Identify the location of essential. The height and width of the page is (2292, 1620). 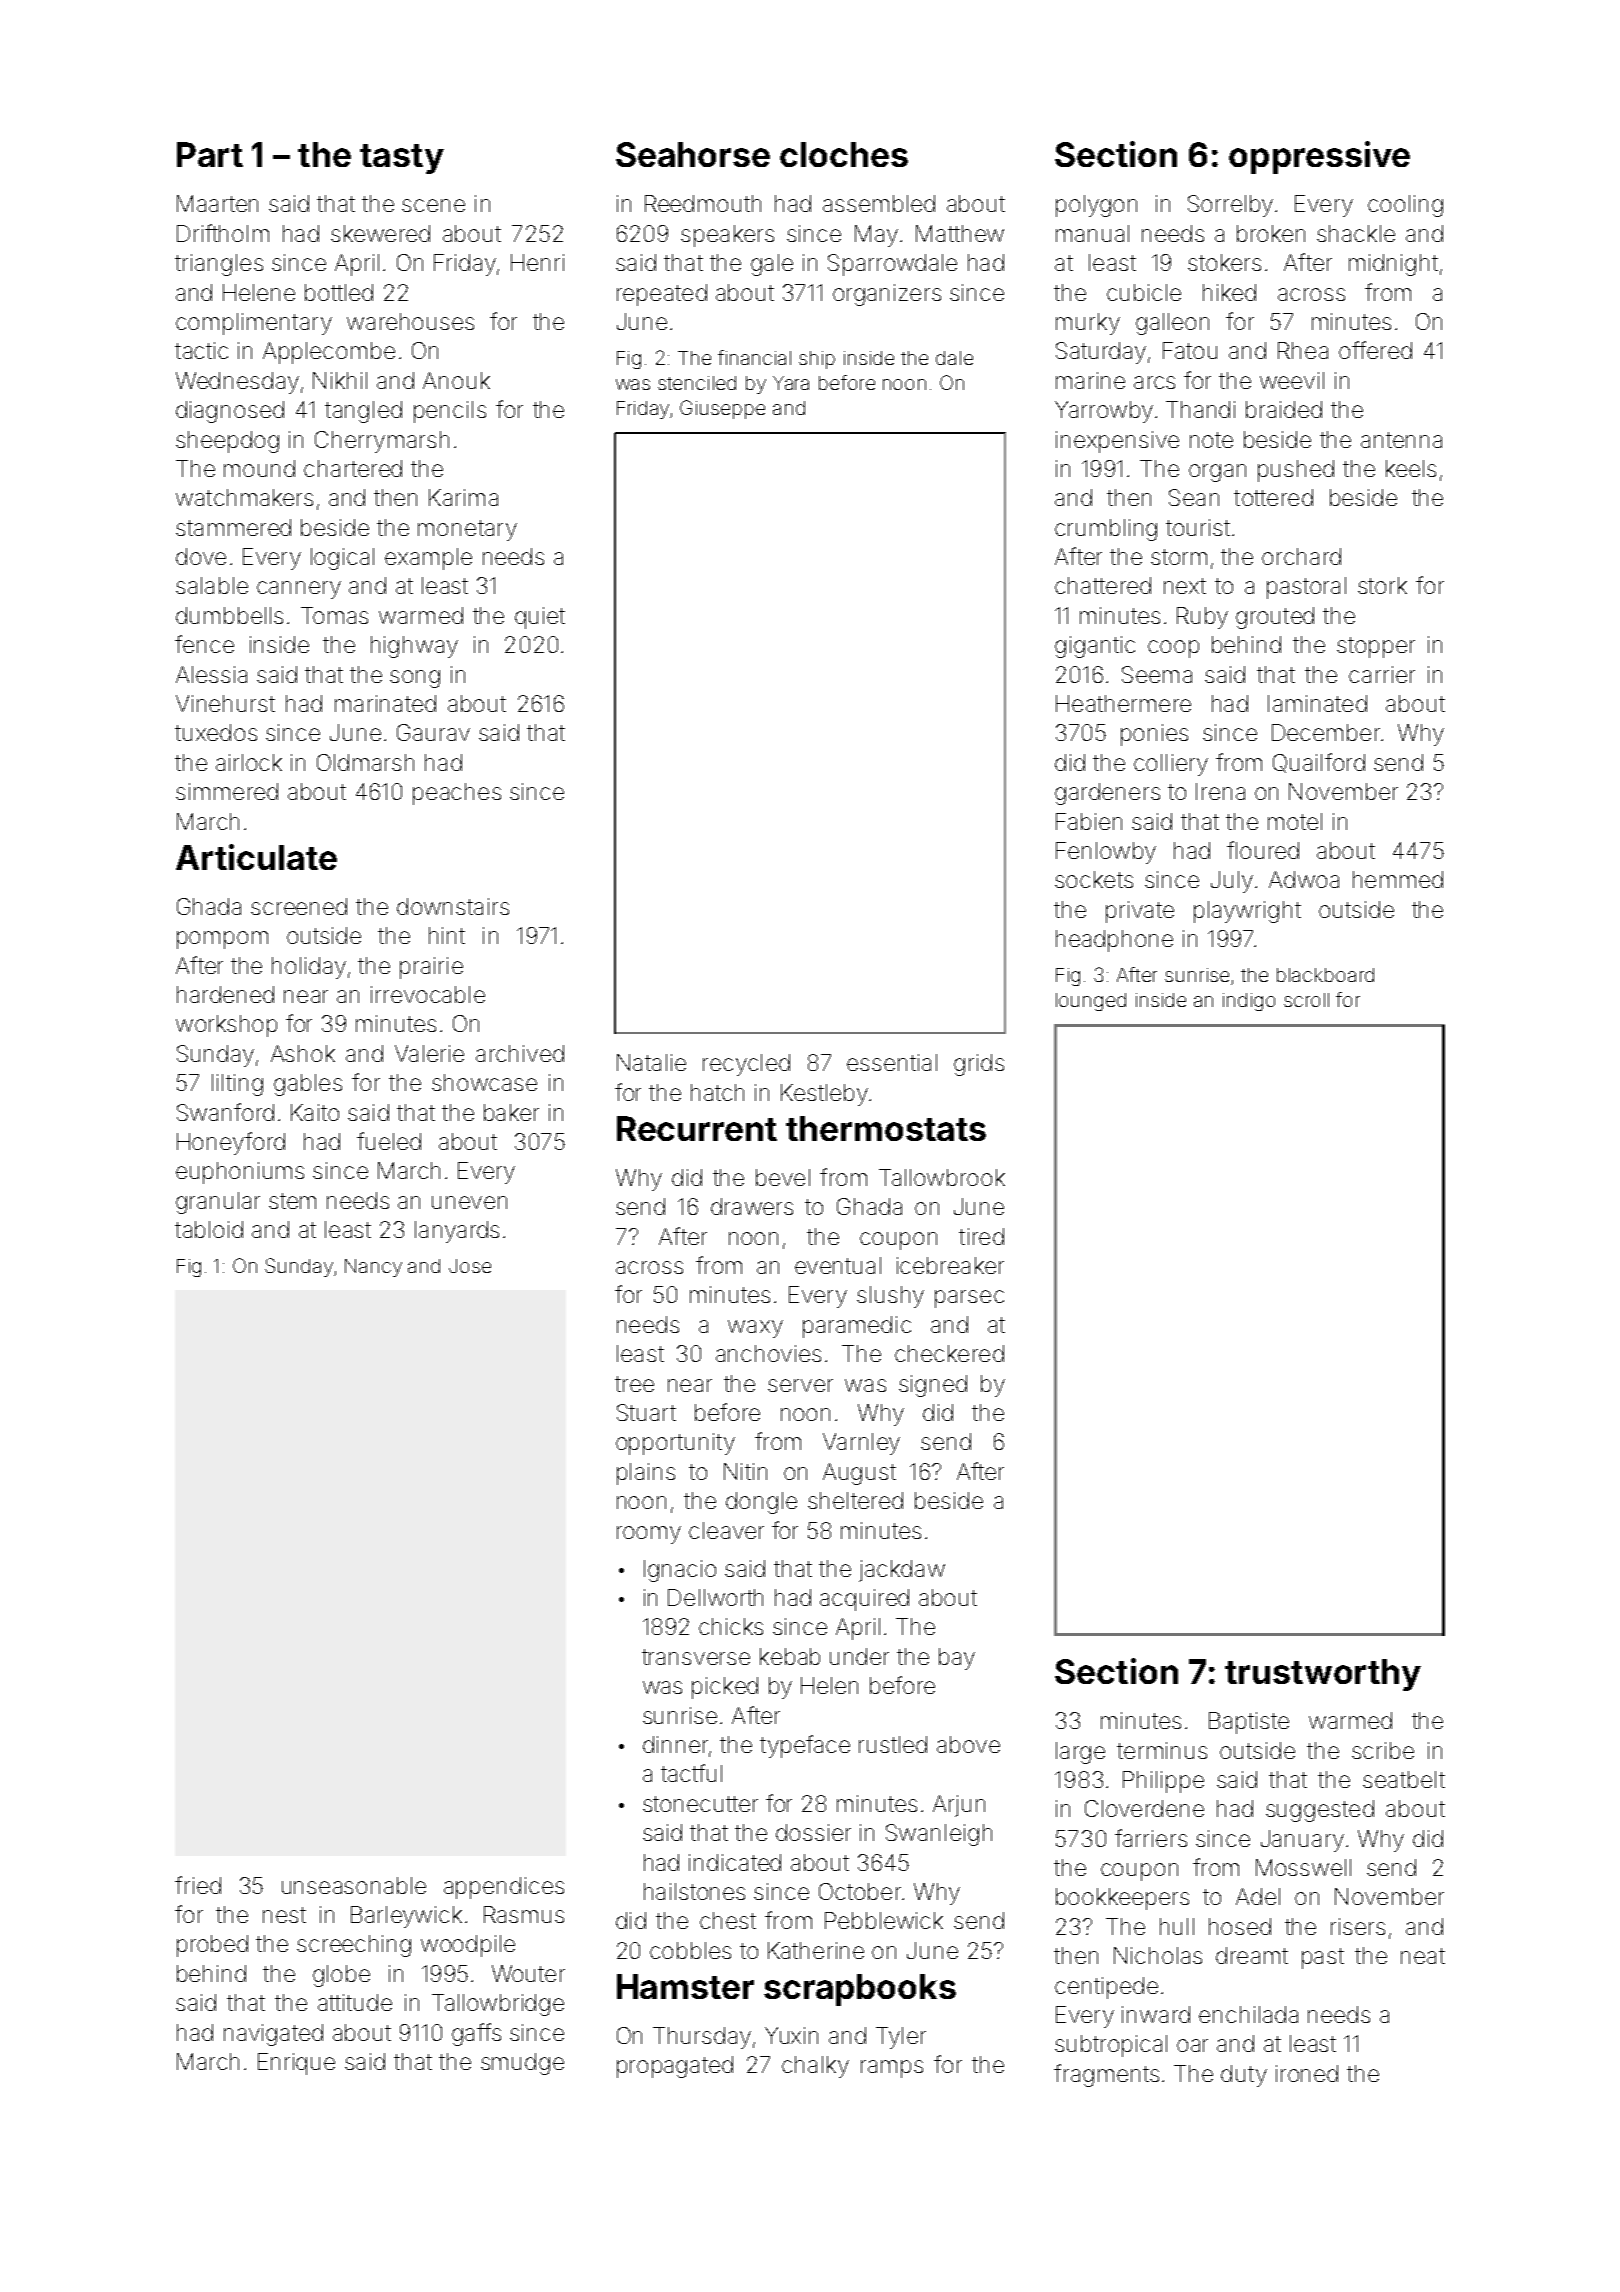
(892, 1062).
